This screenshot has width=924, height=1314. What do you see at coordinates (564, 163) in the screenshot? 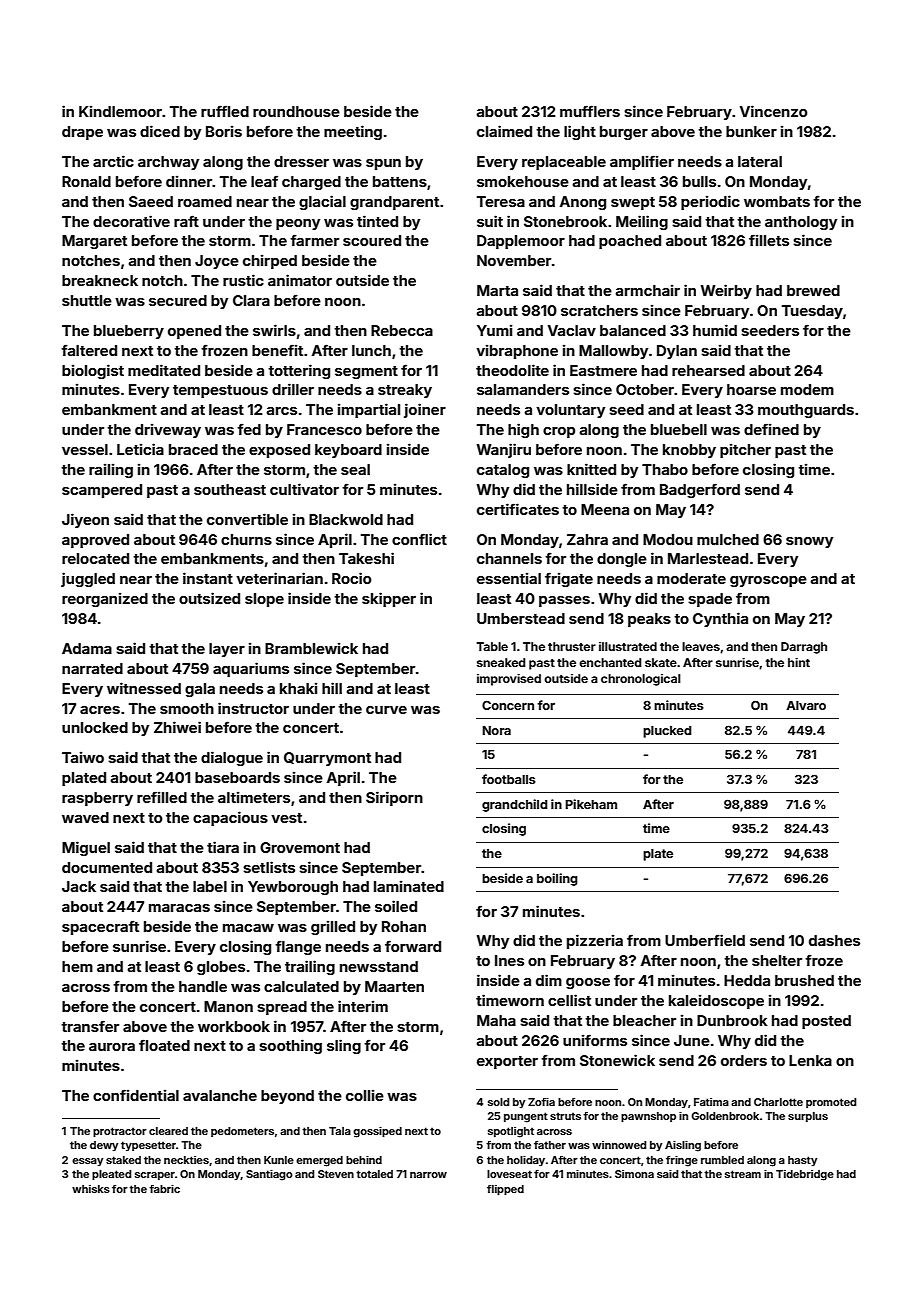
I see `replaceable` at bounding box center [564, 163].
